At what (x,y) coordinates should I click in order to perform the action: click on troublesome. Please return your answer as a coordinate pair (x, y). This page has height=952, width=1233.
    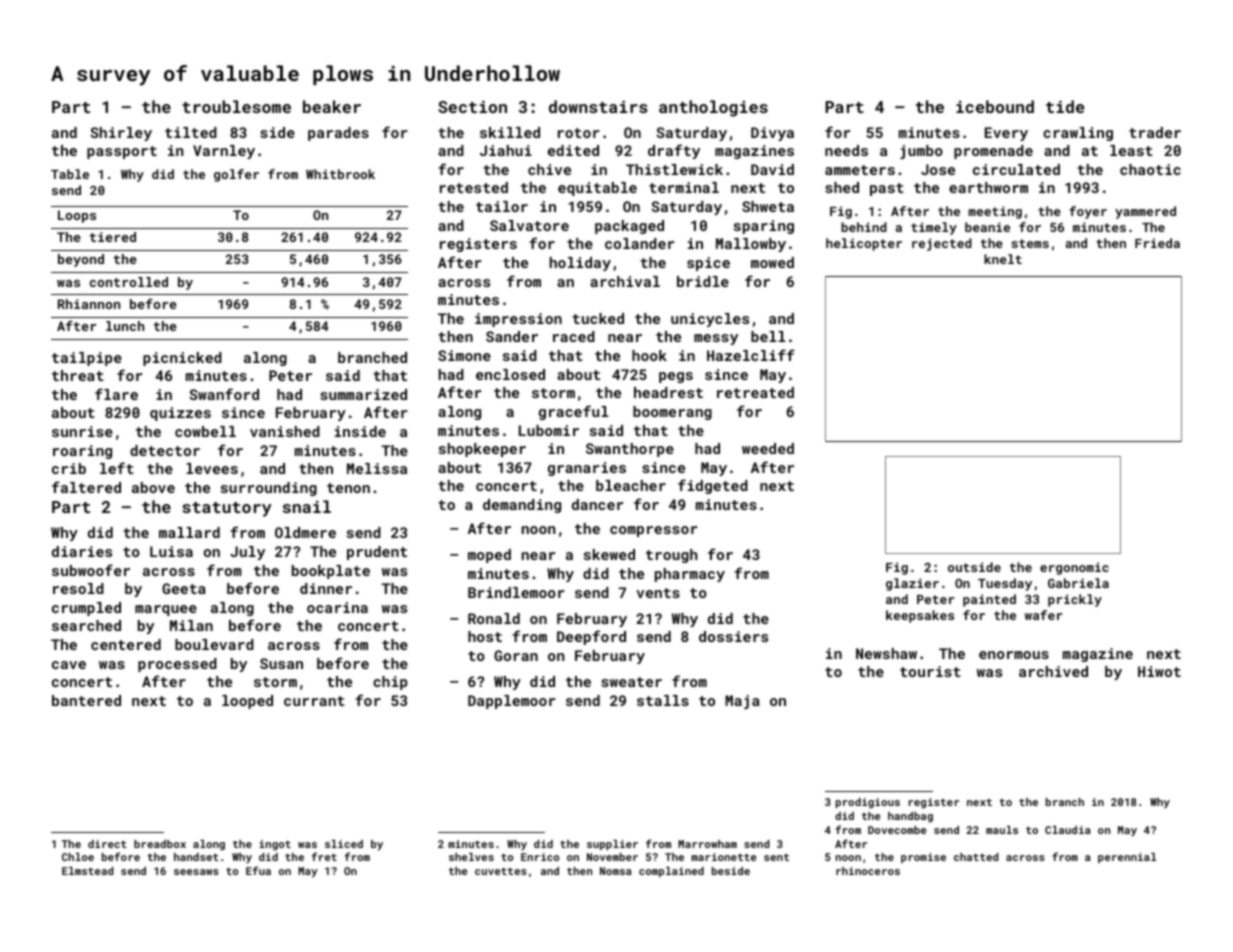
    Looking at the image, I should click on (236, 106).
